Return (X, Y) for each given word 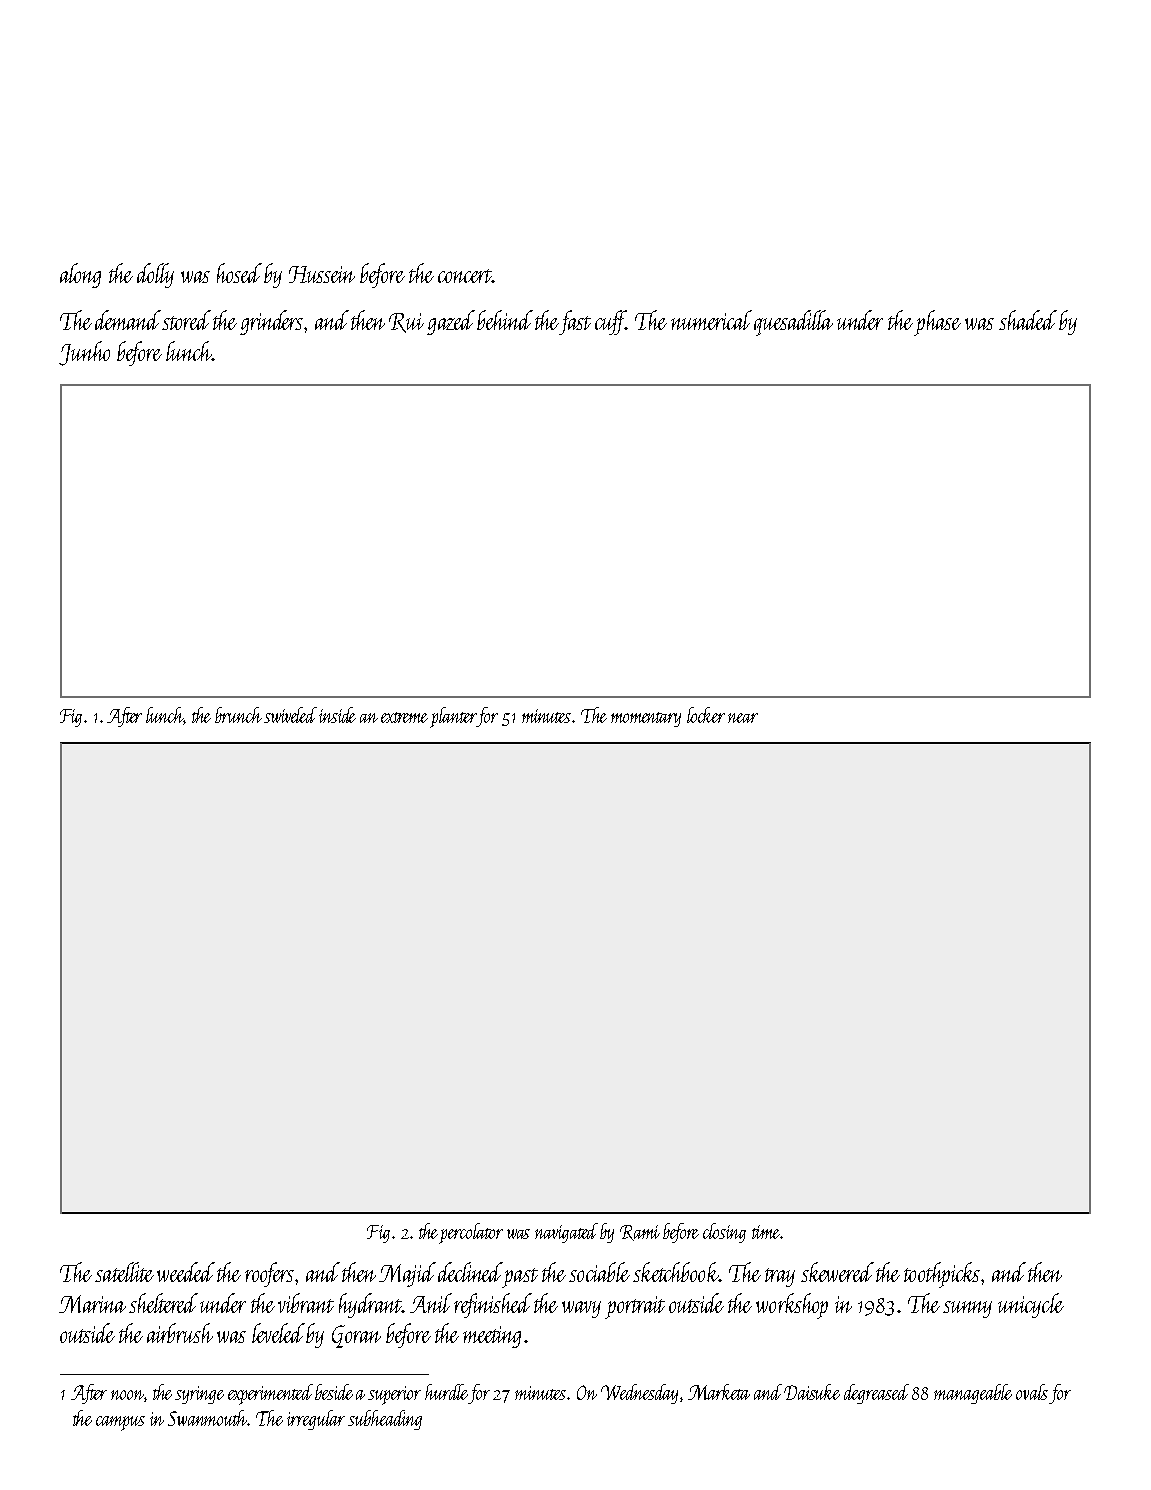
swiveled (290, 715)
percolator (471, 1233)
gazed (451, 322)
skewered (837, 1272)
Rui (406, 323)
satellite (124, 1272)
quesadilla (793, 323)
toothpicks (942, 1275)
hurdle (446, 1392)
